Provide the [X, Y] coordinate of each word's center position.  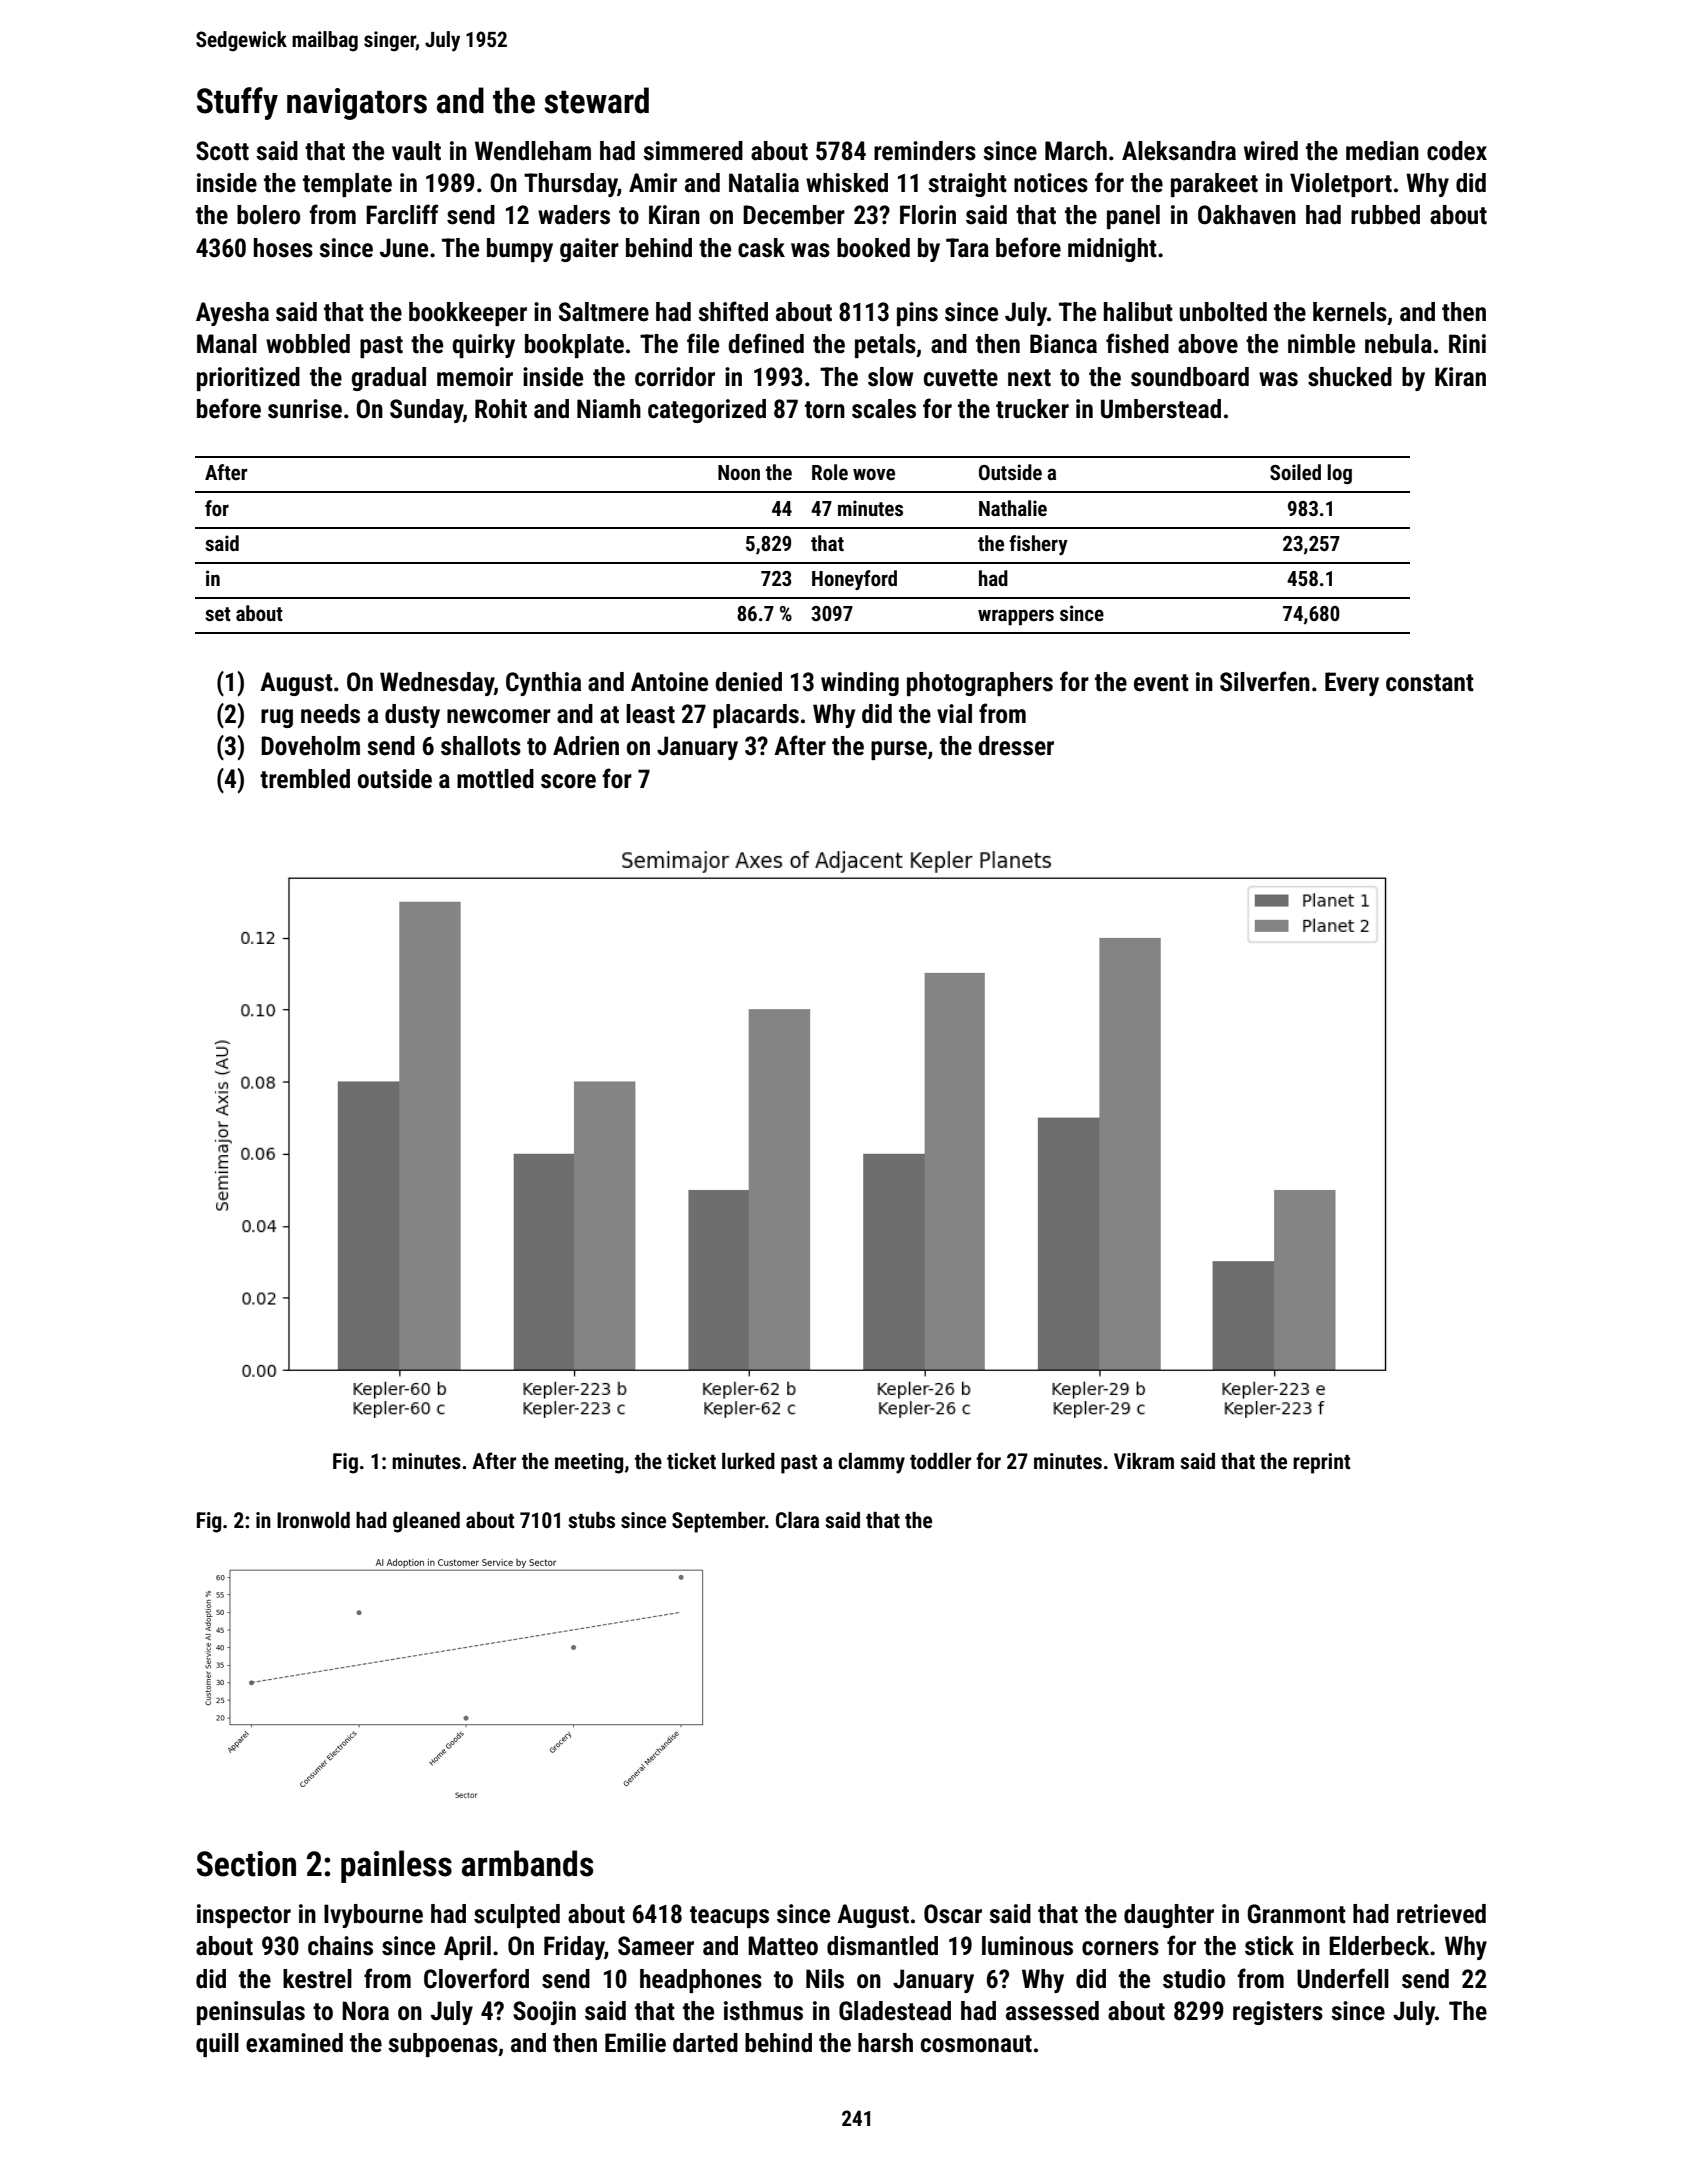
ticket [691, 1461]
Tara [967, 248]
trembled [305, 779]
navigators [357, 104]
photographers [980, 684]
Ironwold [313, 1520]
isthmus [763, 2011]
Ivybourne [373, 1916]
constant [1430, 683]
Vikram [1144, 1461]
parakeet [1214, 185]
